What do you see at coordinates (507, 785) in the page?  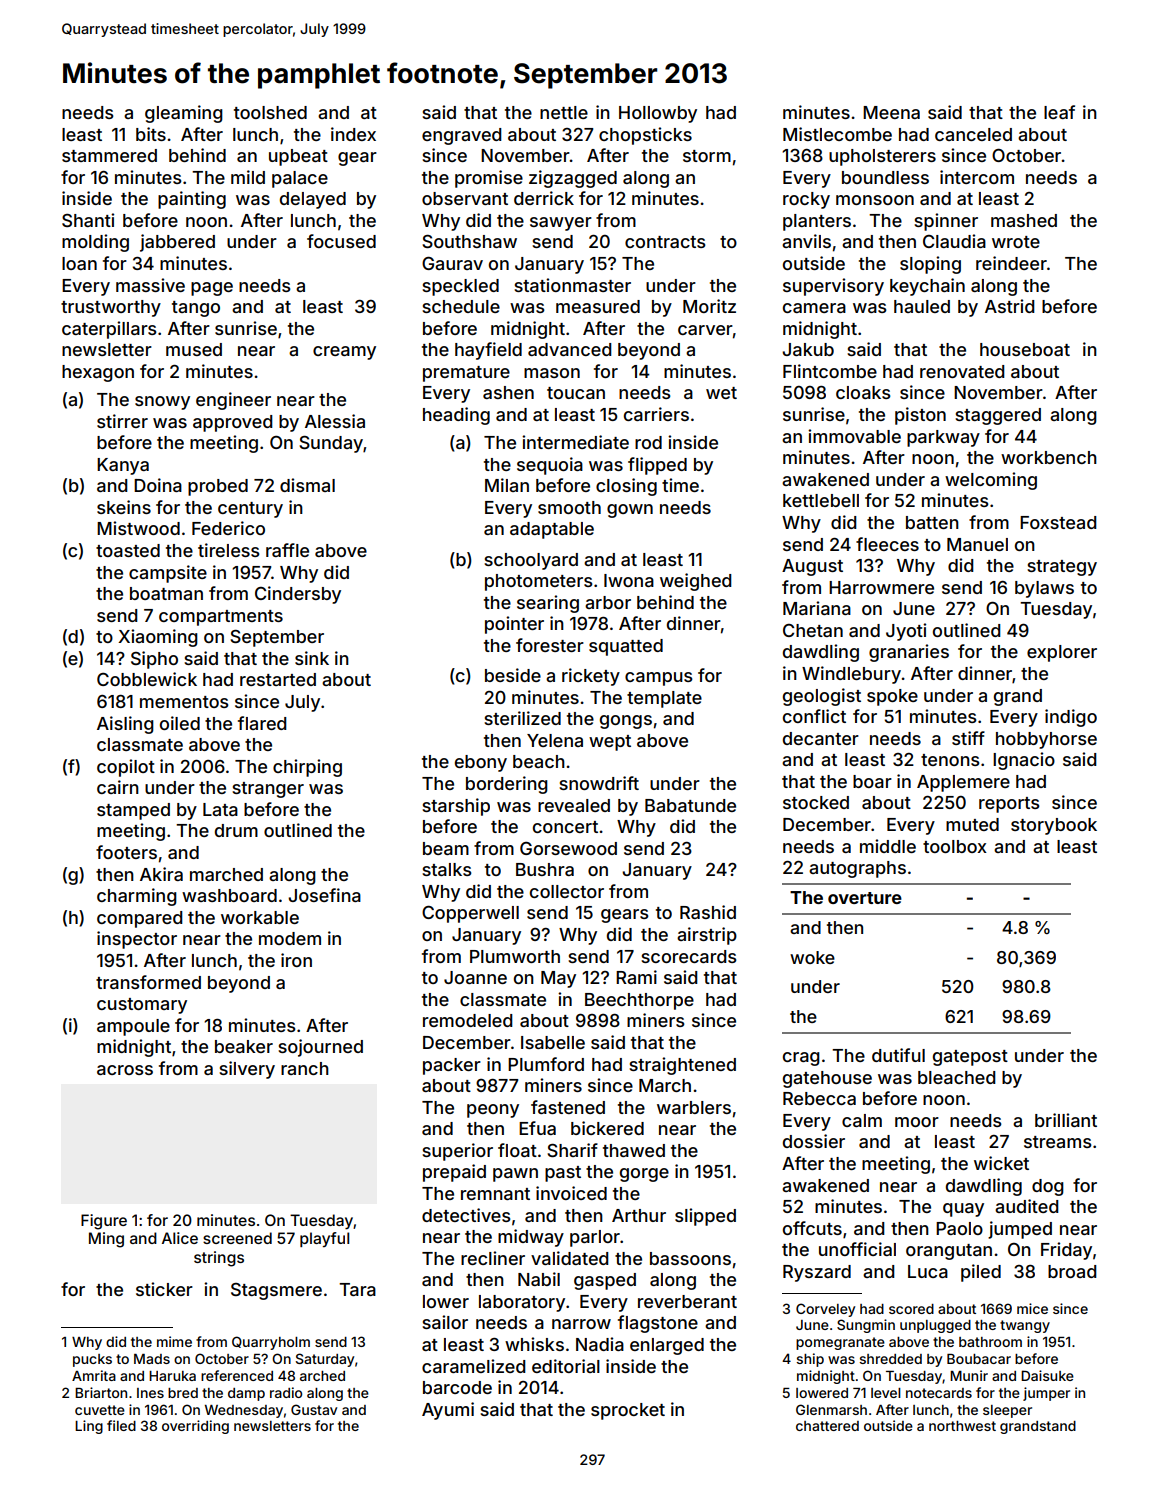 I see `bordering` at bounding box center [507, 785].
